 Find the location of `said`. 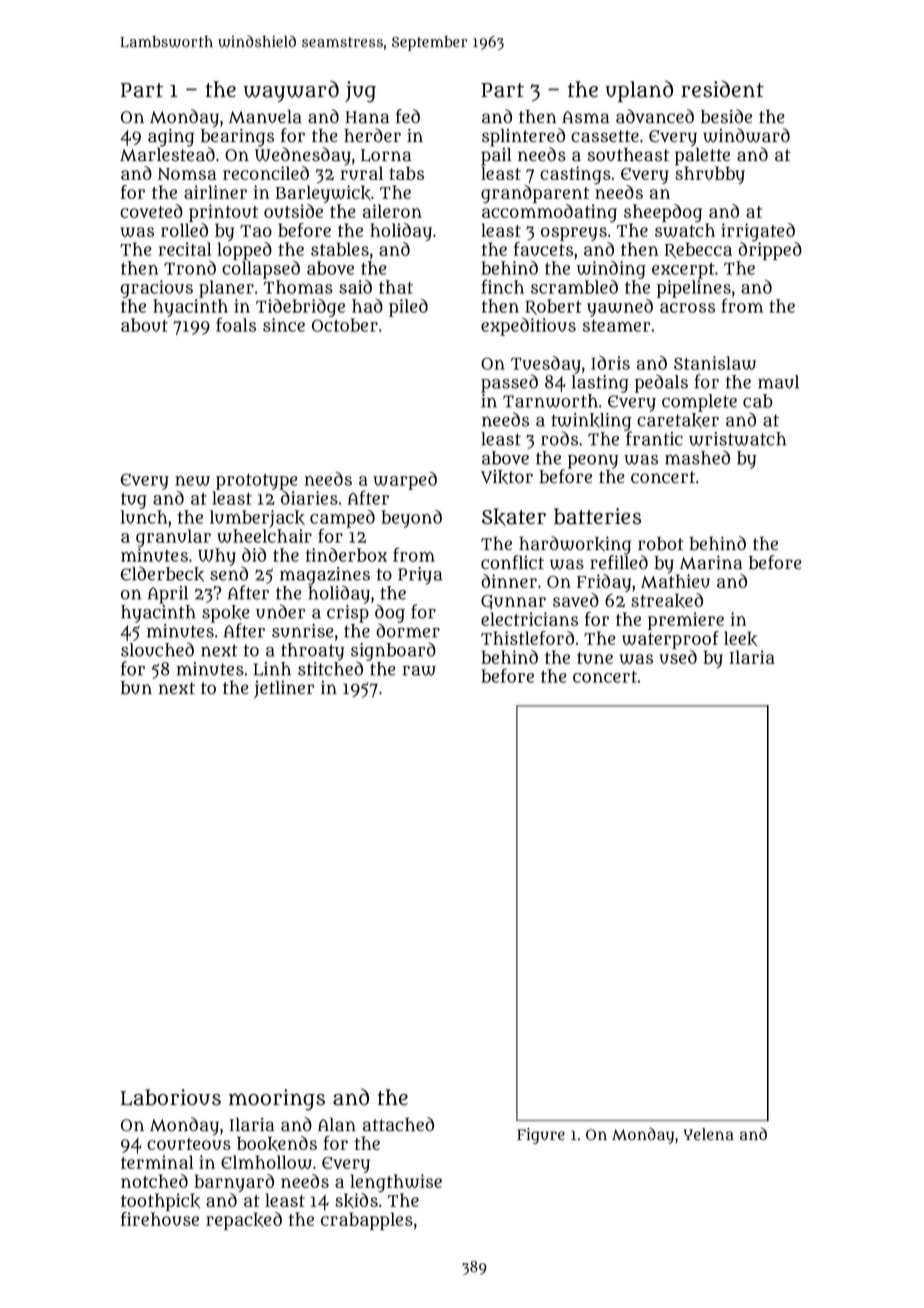

said is located at coordinates (355, 287).
